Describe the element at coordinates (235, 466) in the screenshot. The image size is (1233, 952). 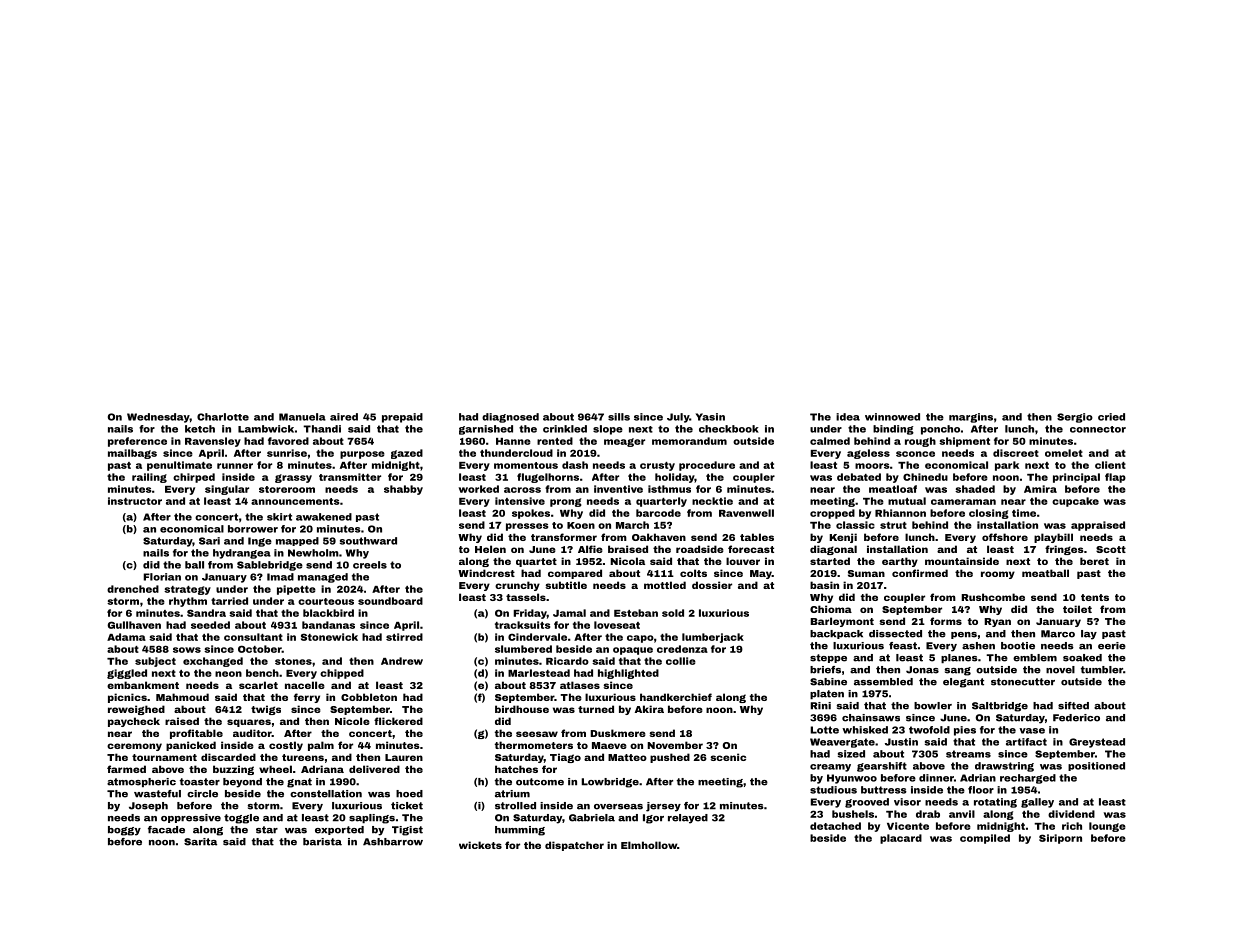
I see `runner` at that location.
